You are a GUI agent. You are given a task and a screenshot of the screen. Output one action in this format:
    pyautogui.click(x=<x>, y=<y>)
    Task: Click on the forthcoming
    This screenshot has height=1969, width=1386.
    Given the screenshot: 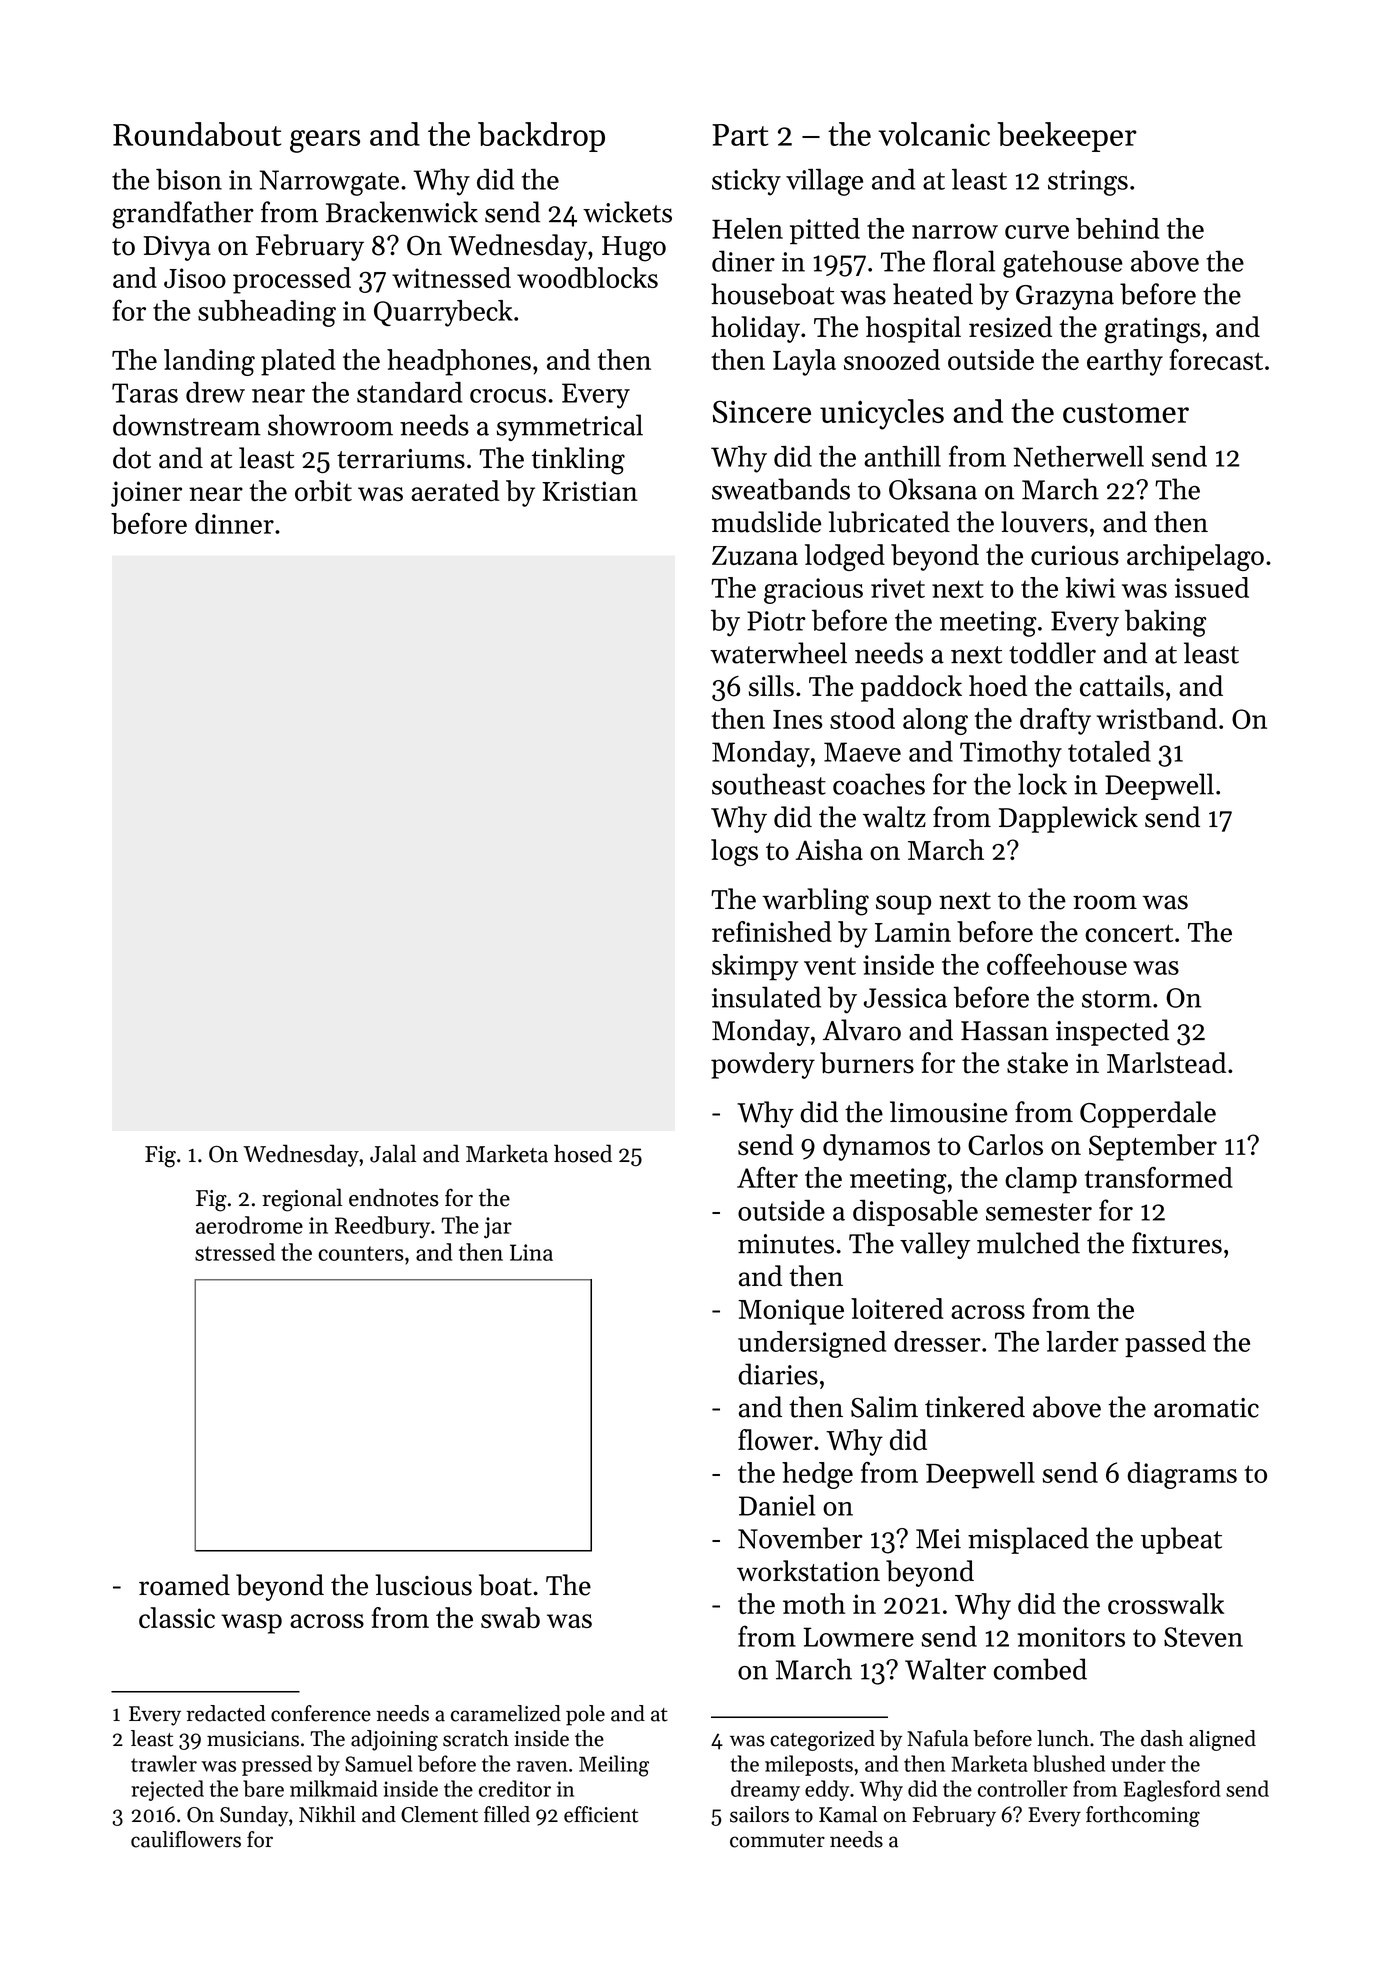 What is the action you would take?
    pyautogui.click(x=1143, y=1816)
